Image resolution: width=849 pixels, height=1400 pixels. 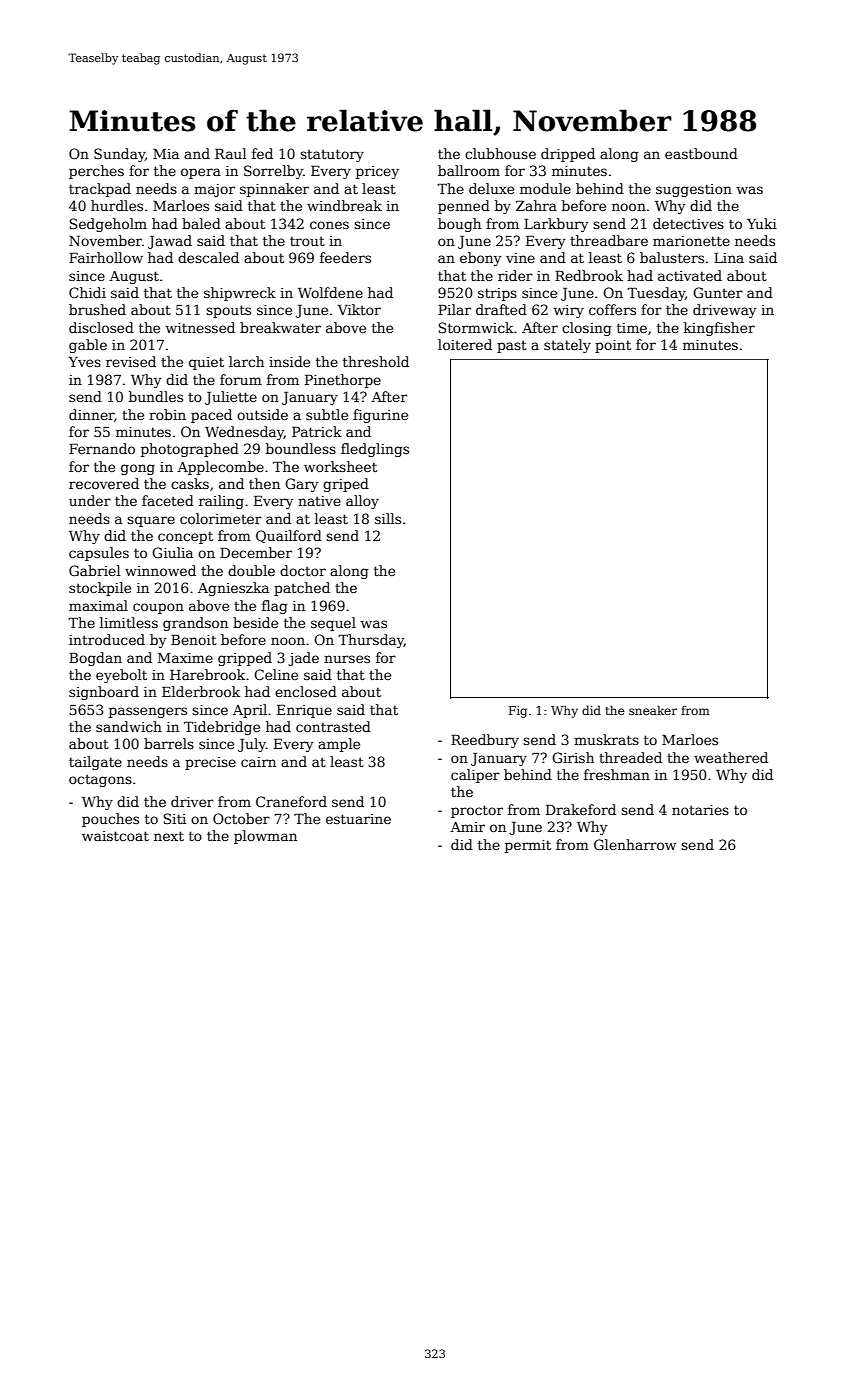 I want to click on winnowed, so click(x=160, y=570).
